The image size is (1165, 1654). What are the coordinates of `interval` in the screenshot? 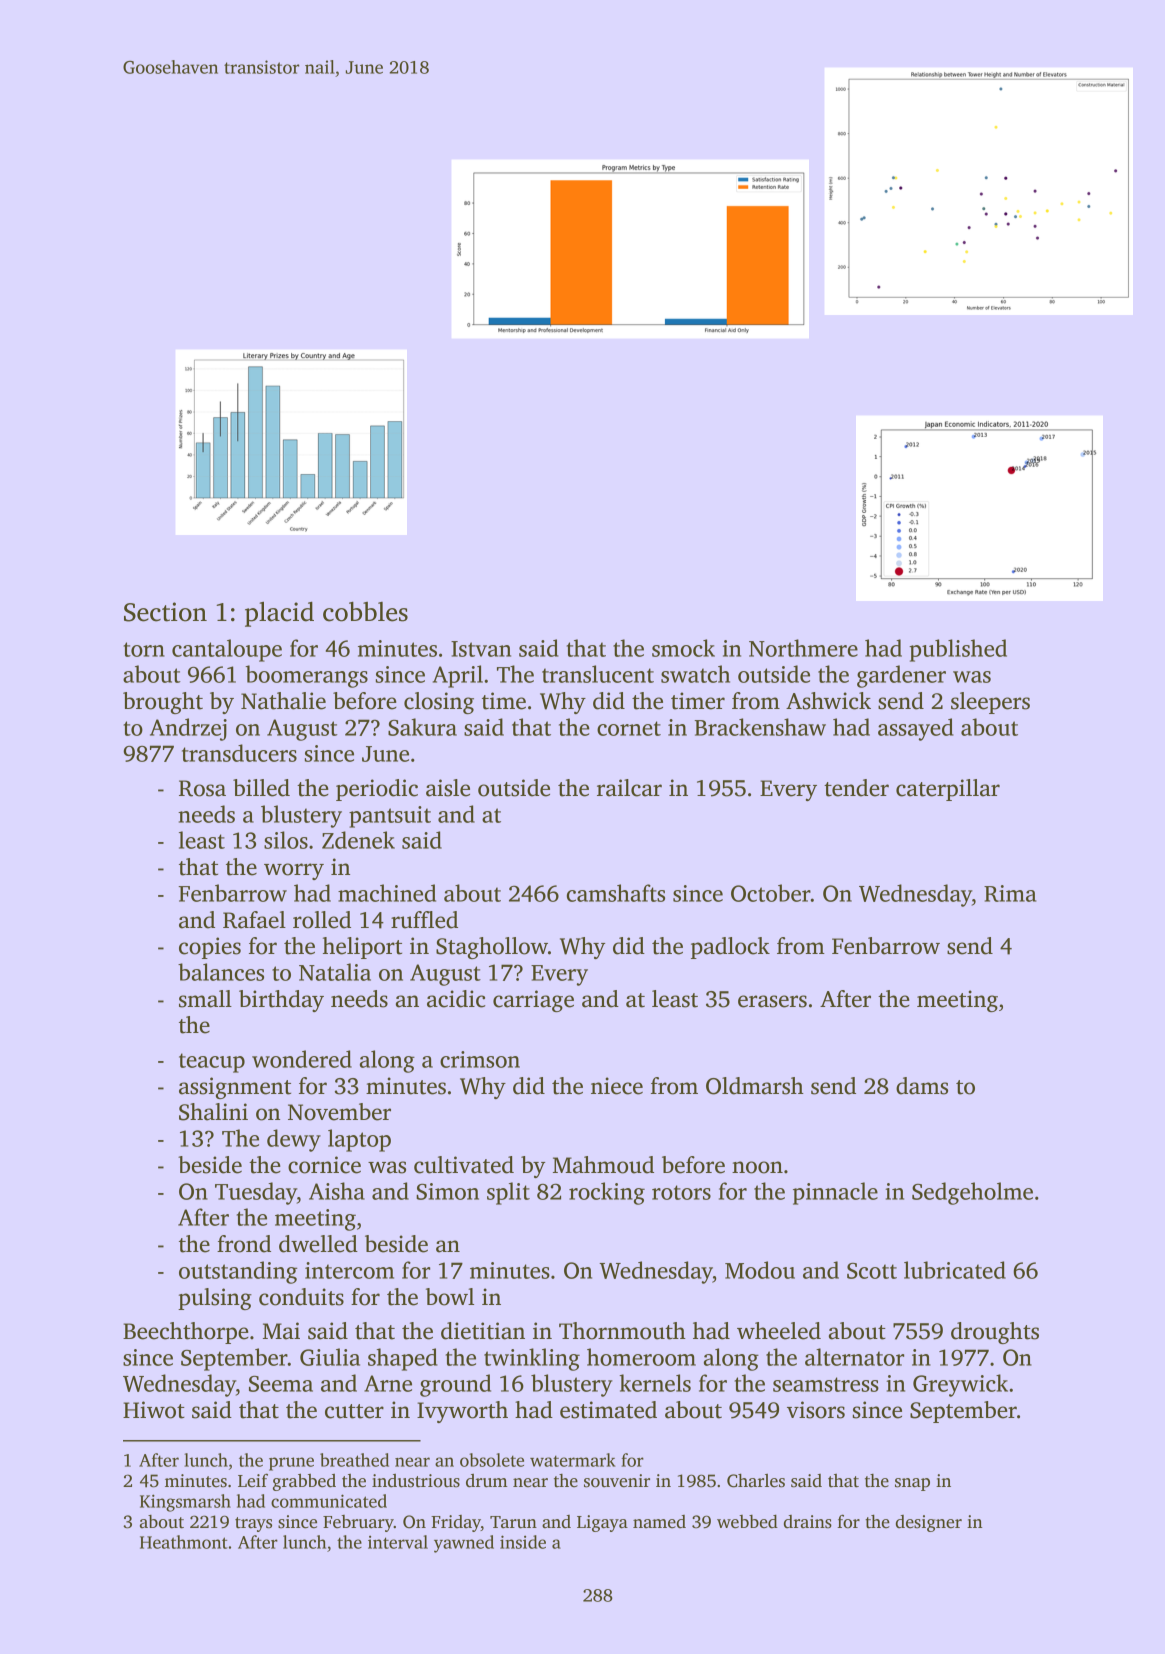 It's located at (398, 1542).
